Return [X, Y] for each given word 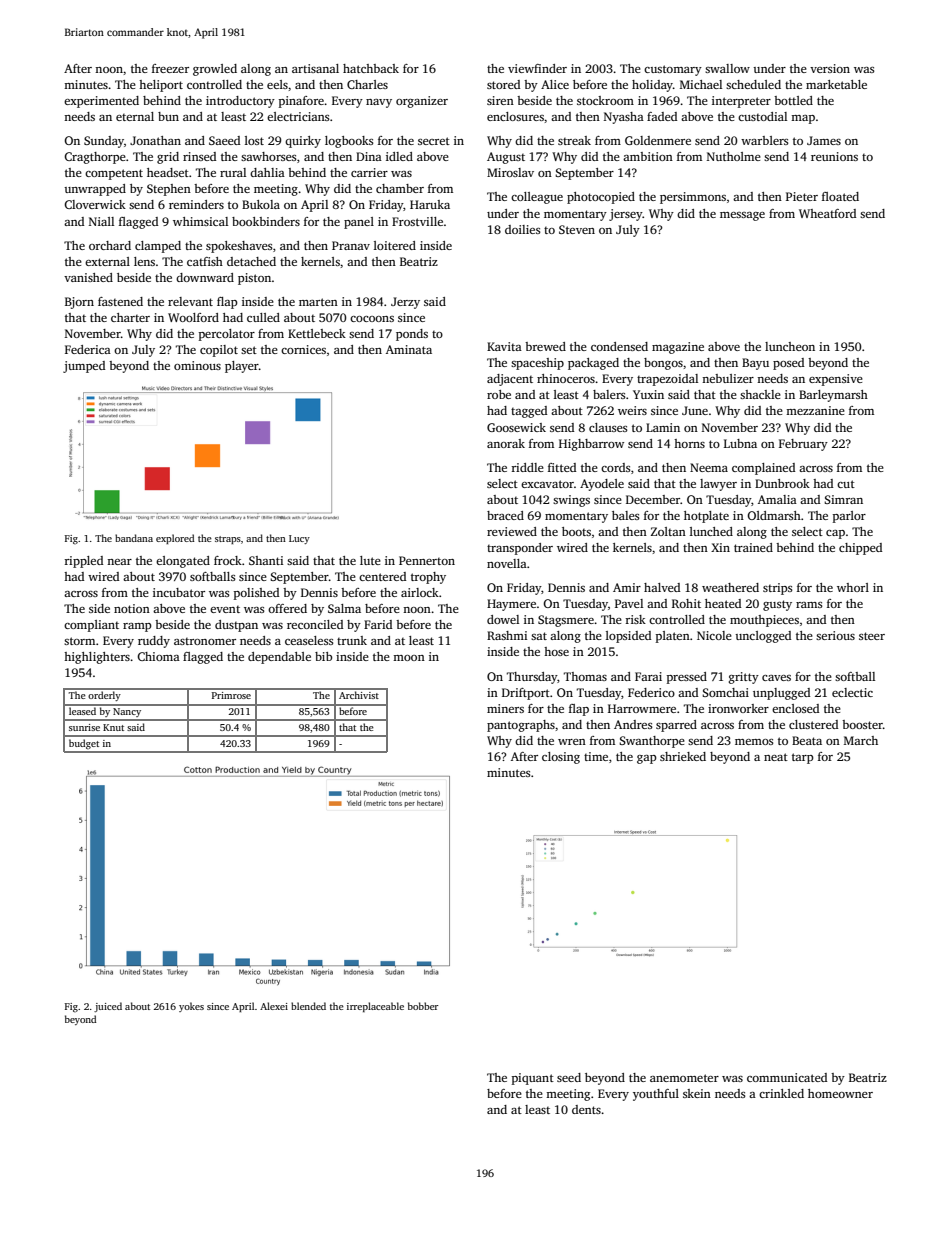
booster [862, 724]
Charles [367, 84]
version [830, 68]
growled [215, 70]
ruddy [154, 642]
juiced [108, 1007]
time [596, 756]
